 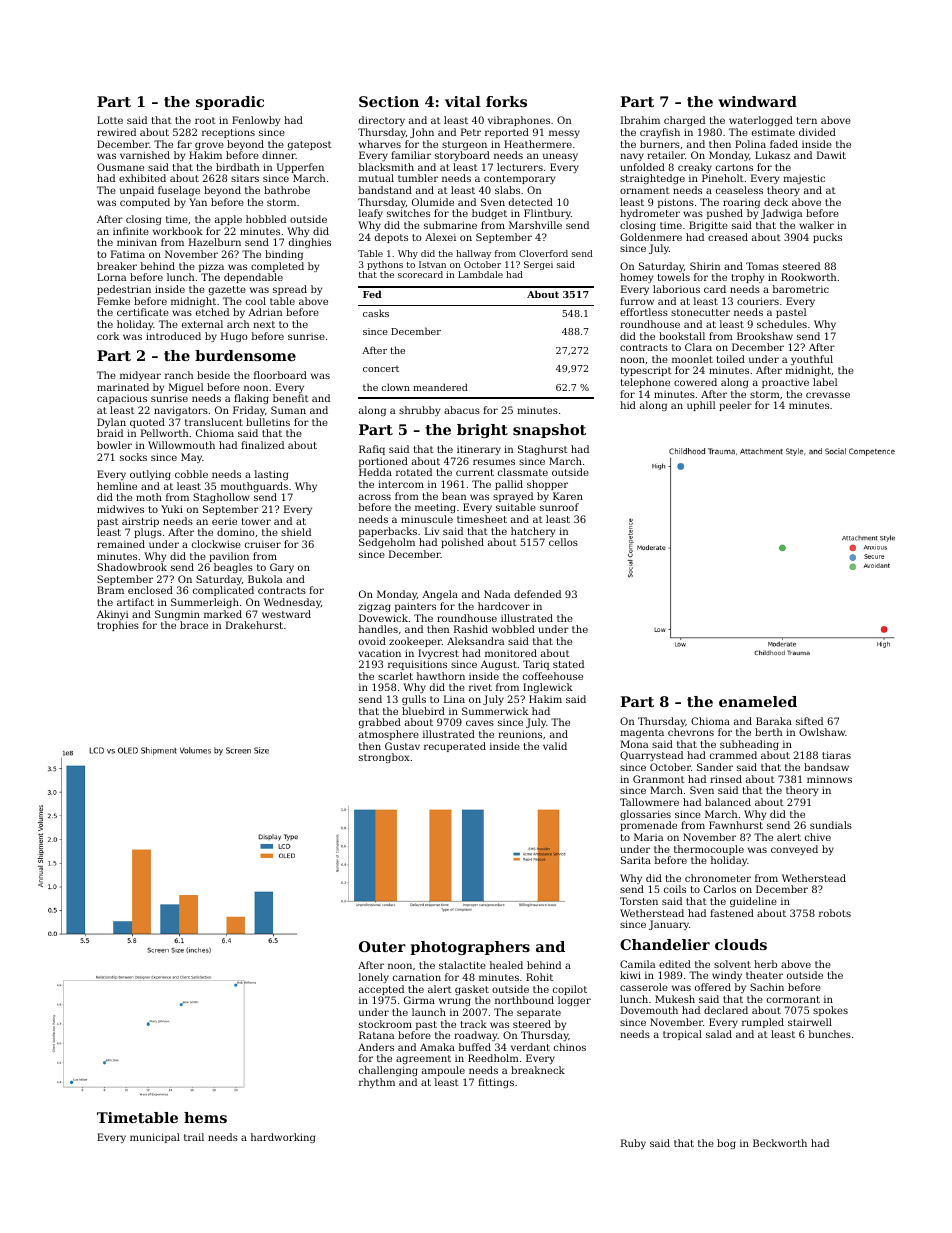 I want to click on Shirin, so click(x=705, y=266).
